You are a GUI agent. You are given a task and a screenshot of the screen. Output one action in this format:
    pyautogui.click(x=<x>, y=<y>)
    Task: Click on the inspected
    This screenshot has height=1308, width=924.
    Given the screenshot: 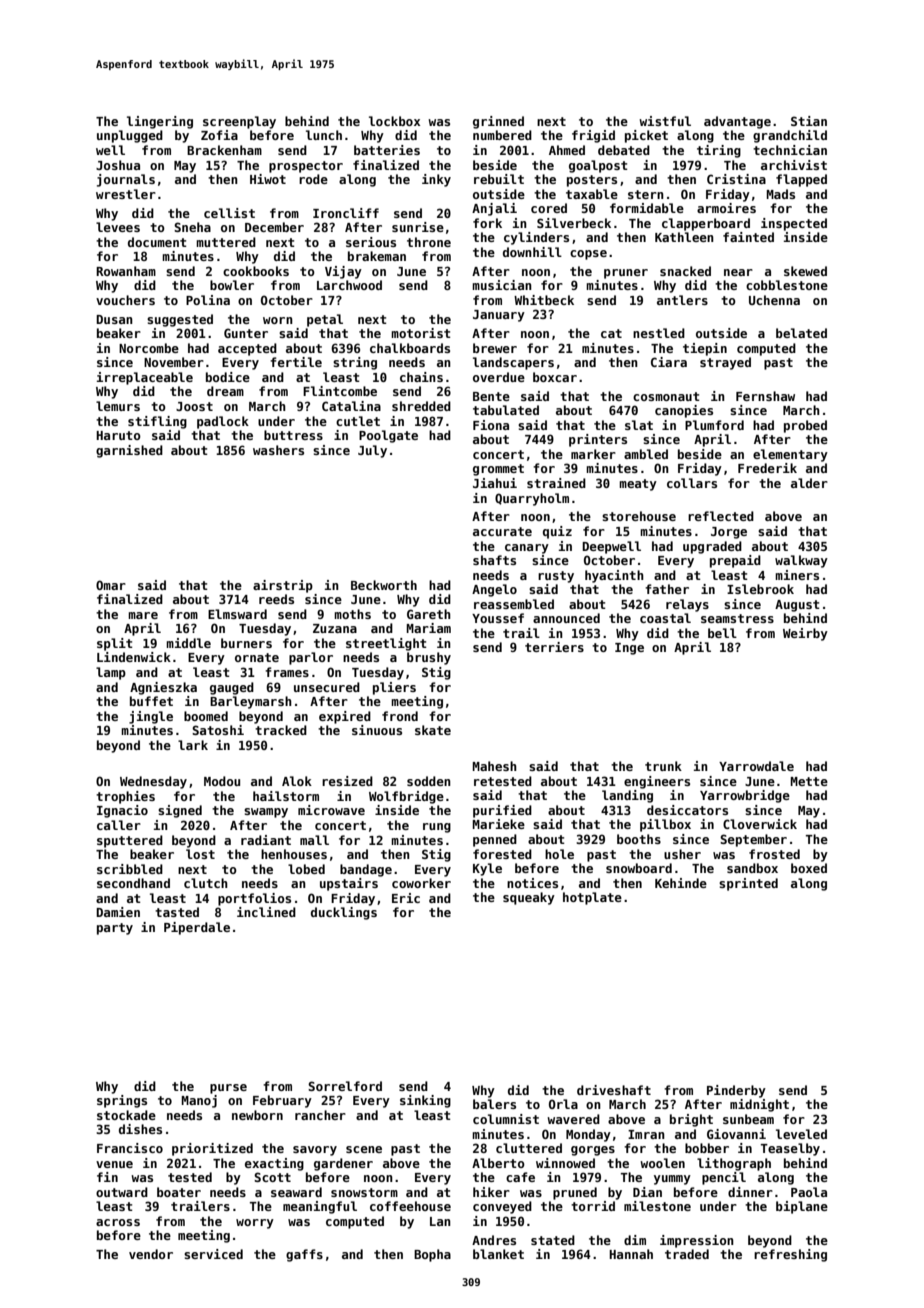 What is the action you would take?
    pyautogui.click(x=794, y=224)
